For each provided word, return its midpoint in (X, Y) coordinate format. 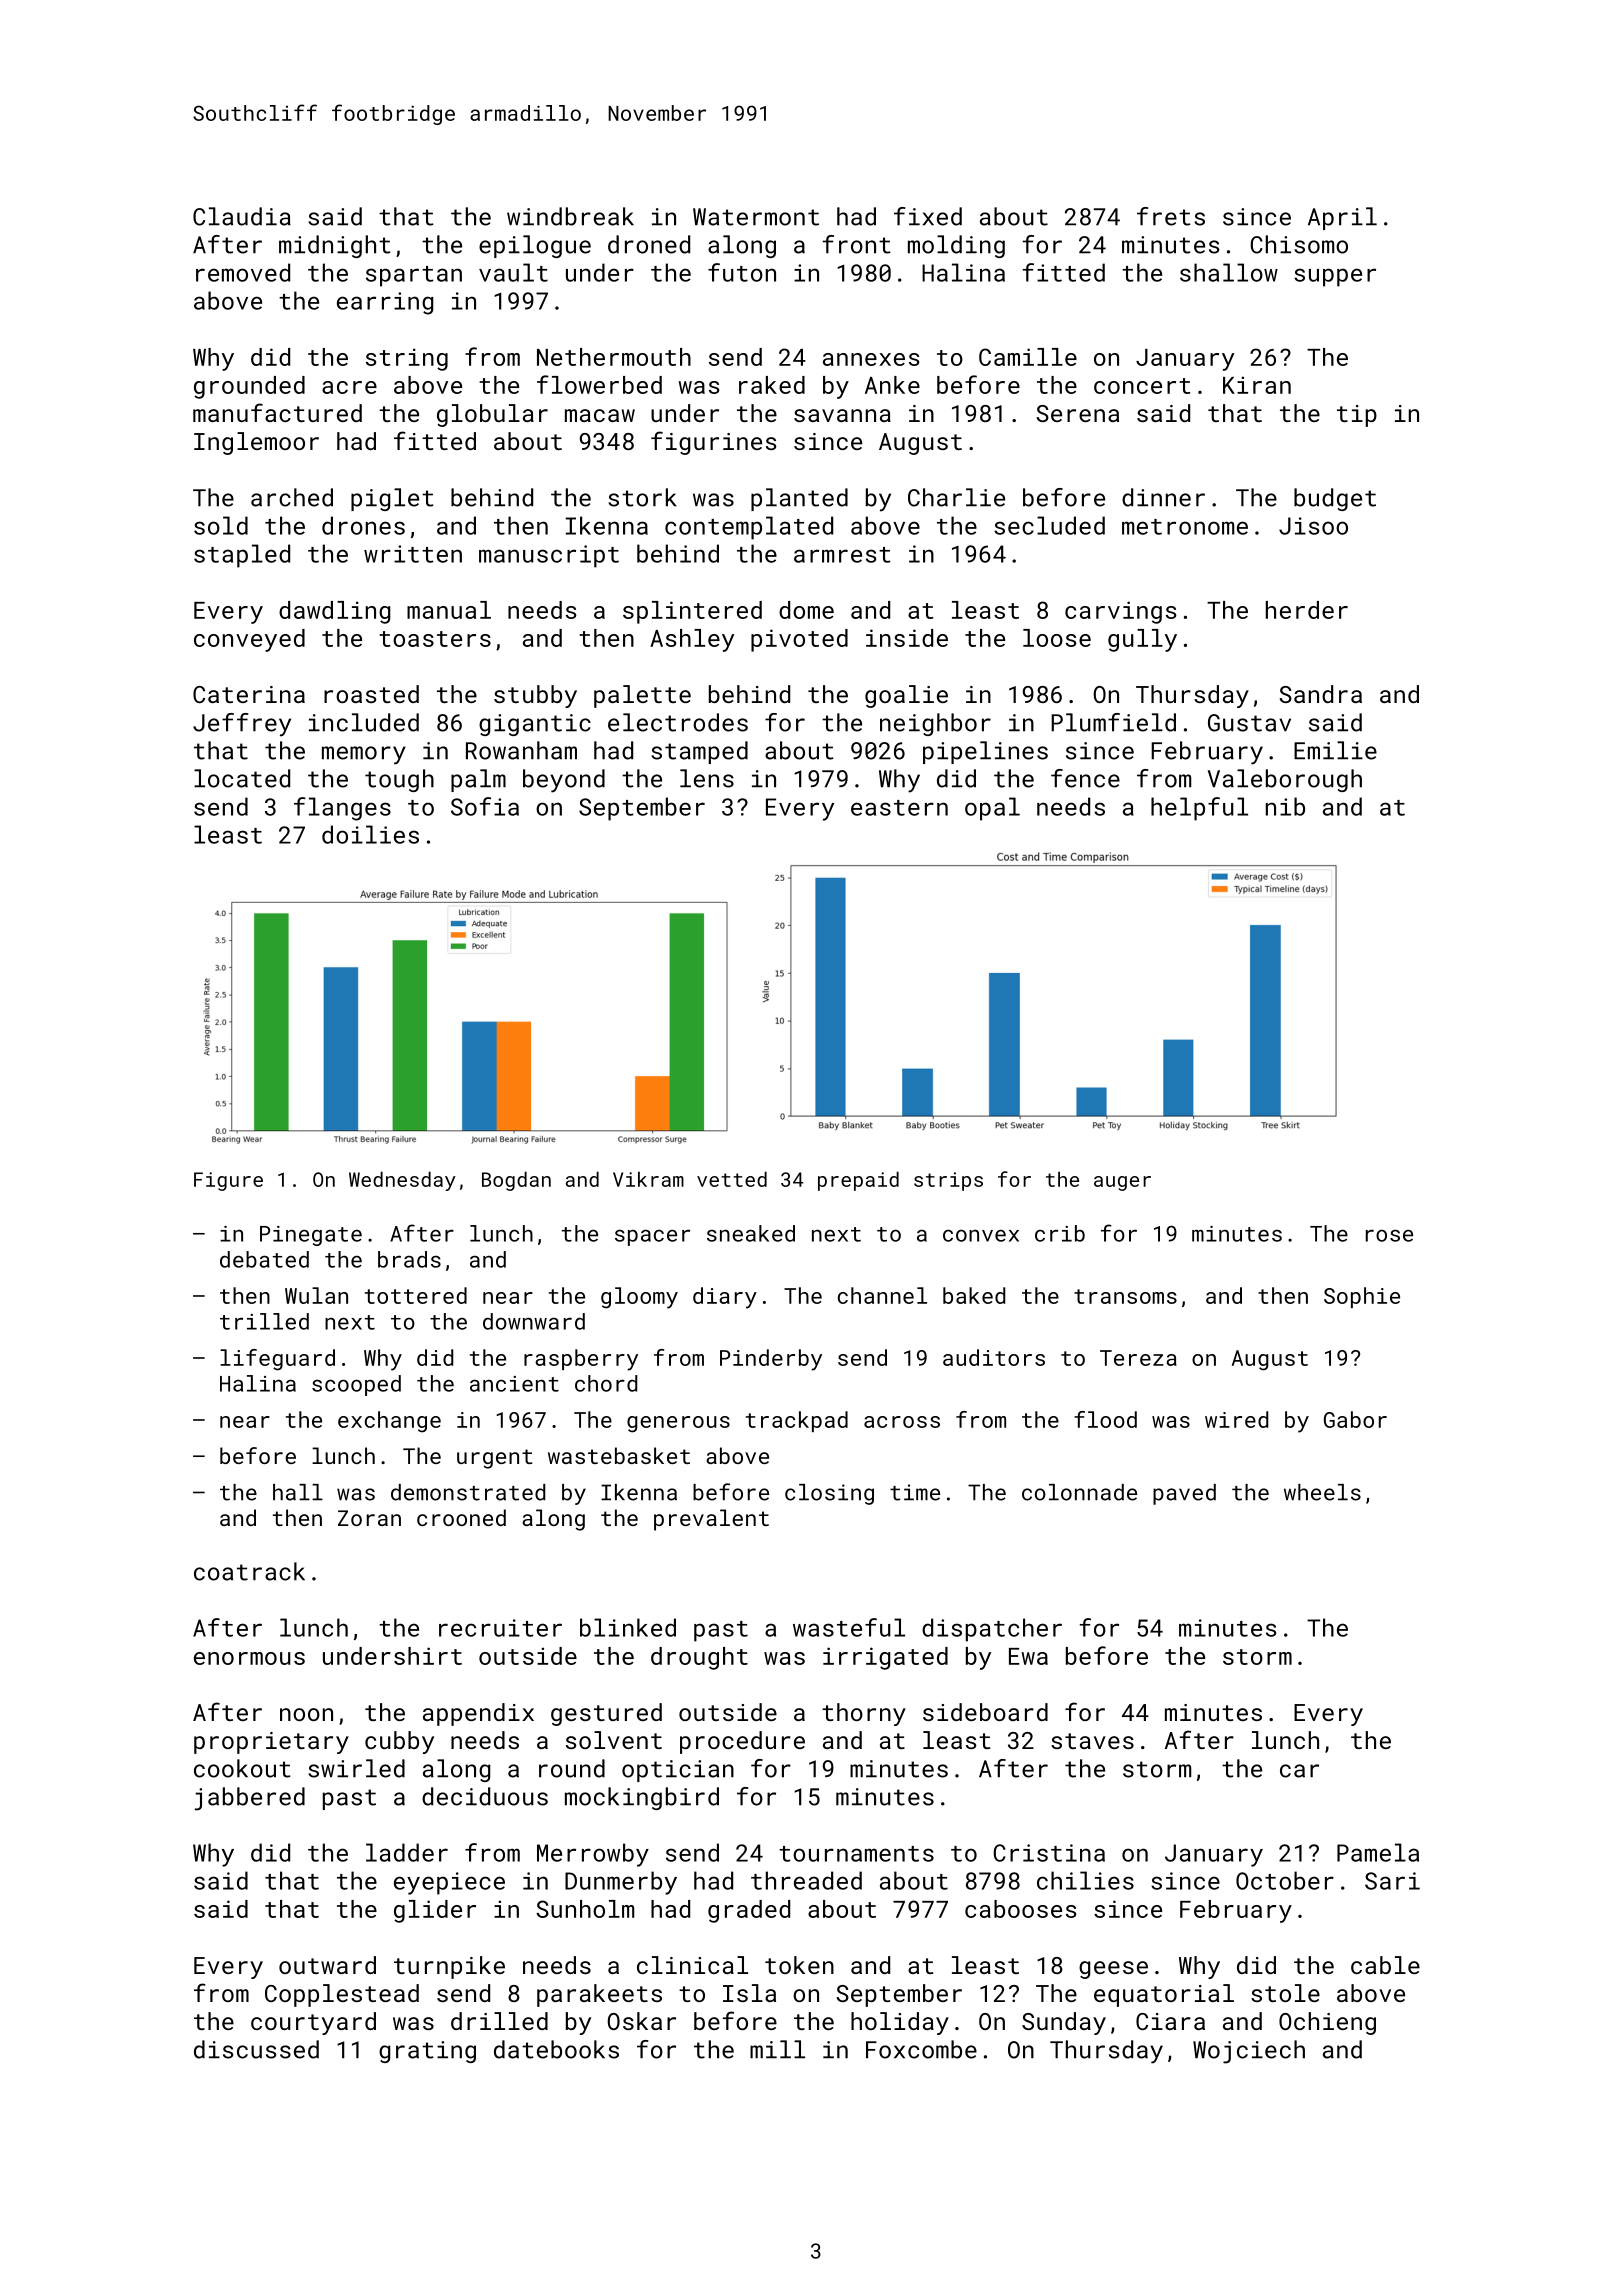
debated (264, 1259)
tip (1357, 416)
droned (649, 244)
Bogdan (516, 1181)
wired (1236, 1419)
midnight (335, 246)
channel (882, 1295)
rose (1389, 1235)
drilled (499, 2021)
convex (981, 1235)
